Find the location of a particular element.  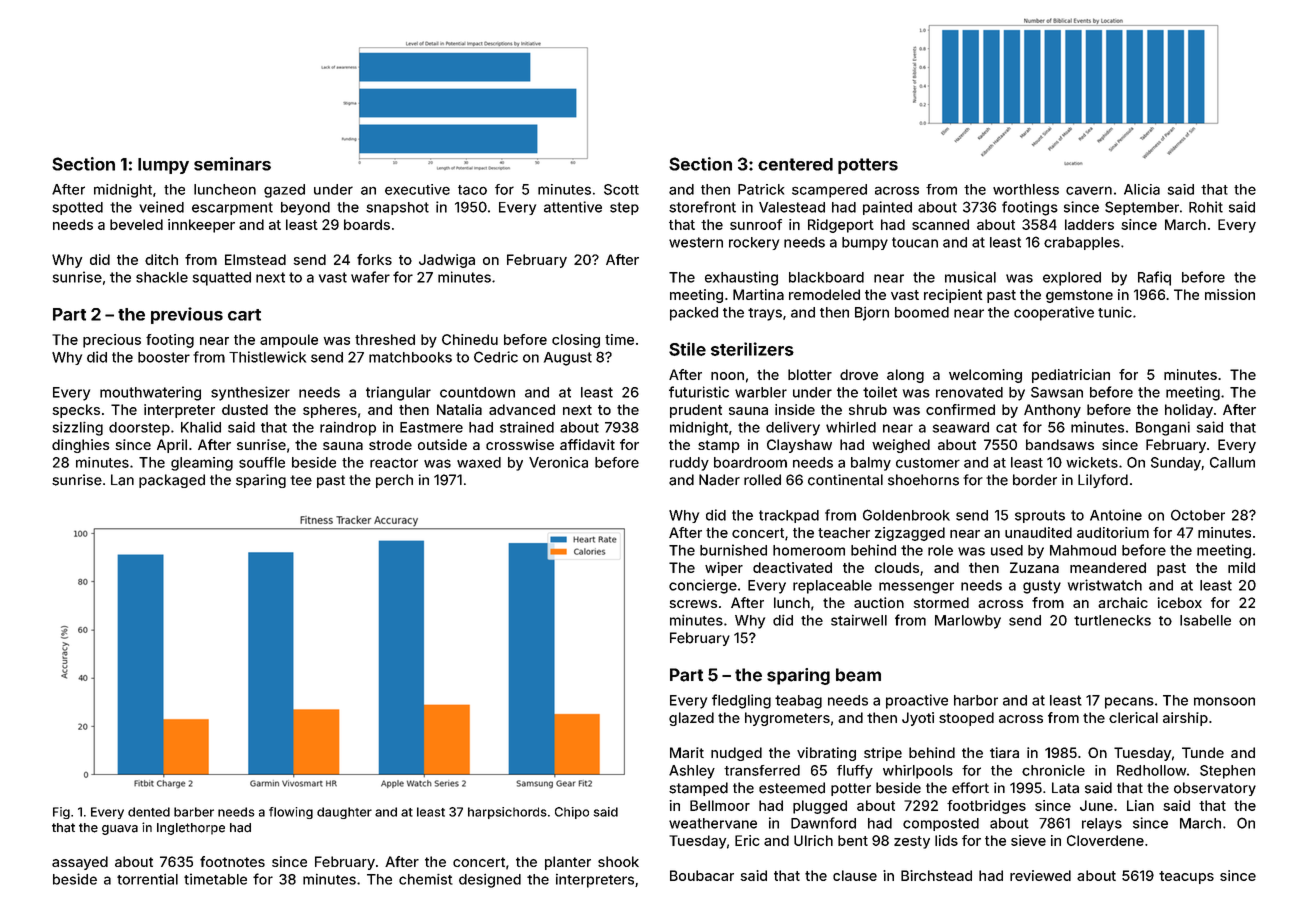

Elmstead is located at coordinates (255, 259).
